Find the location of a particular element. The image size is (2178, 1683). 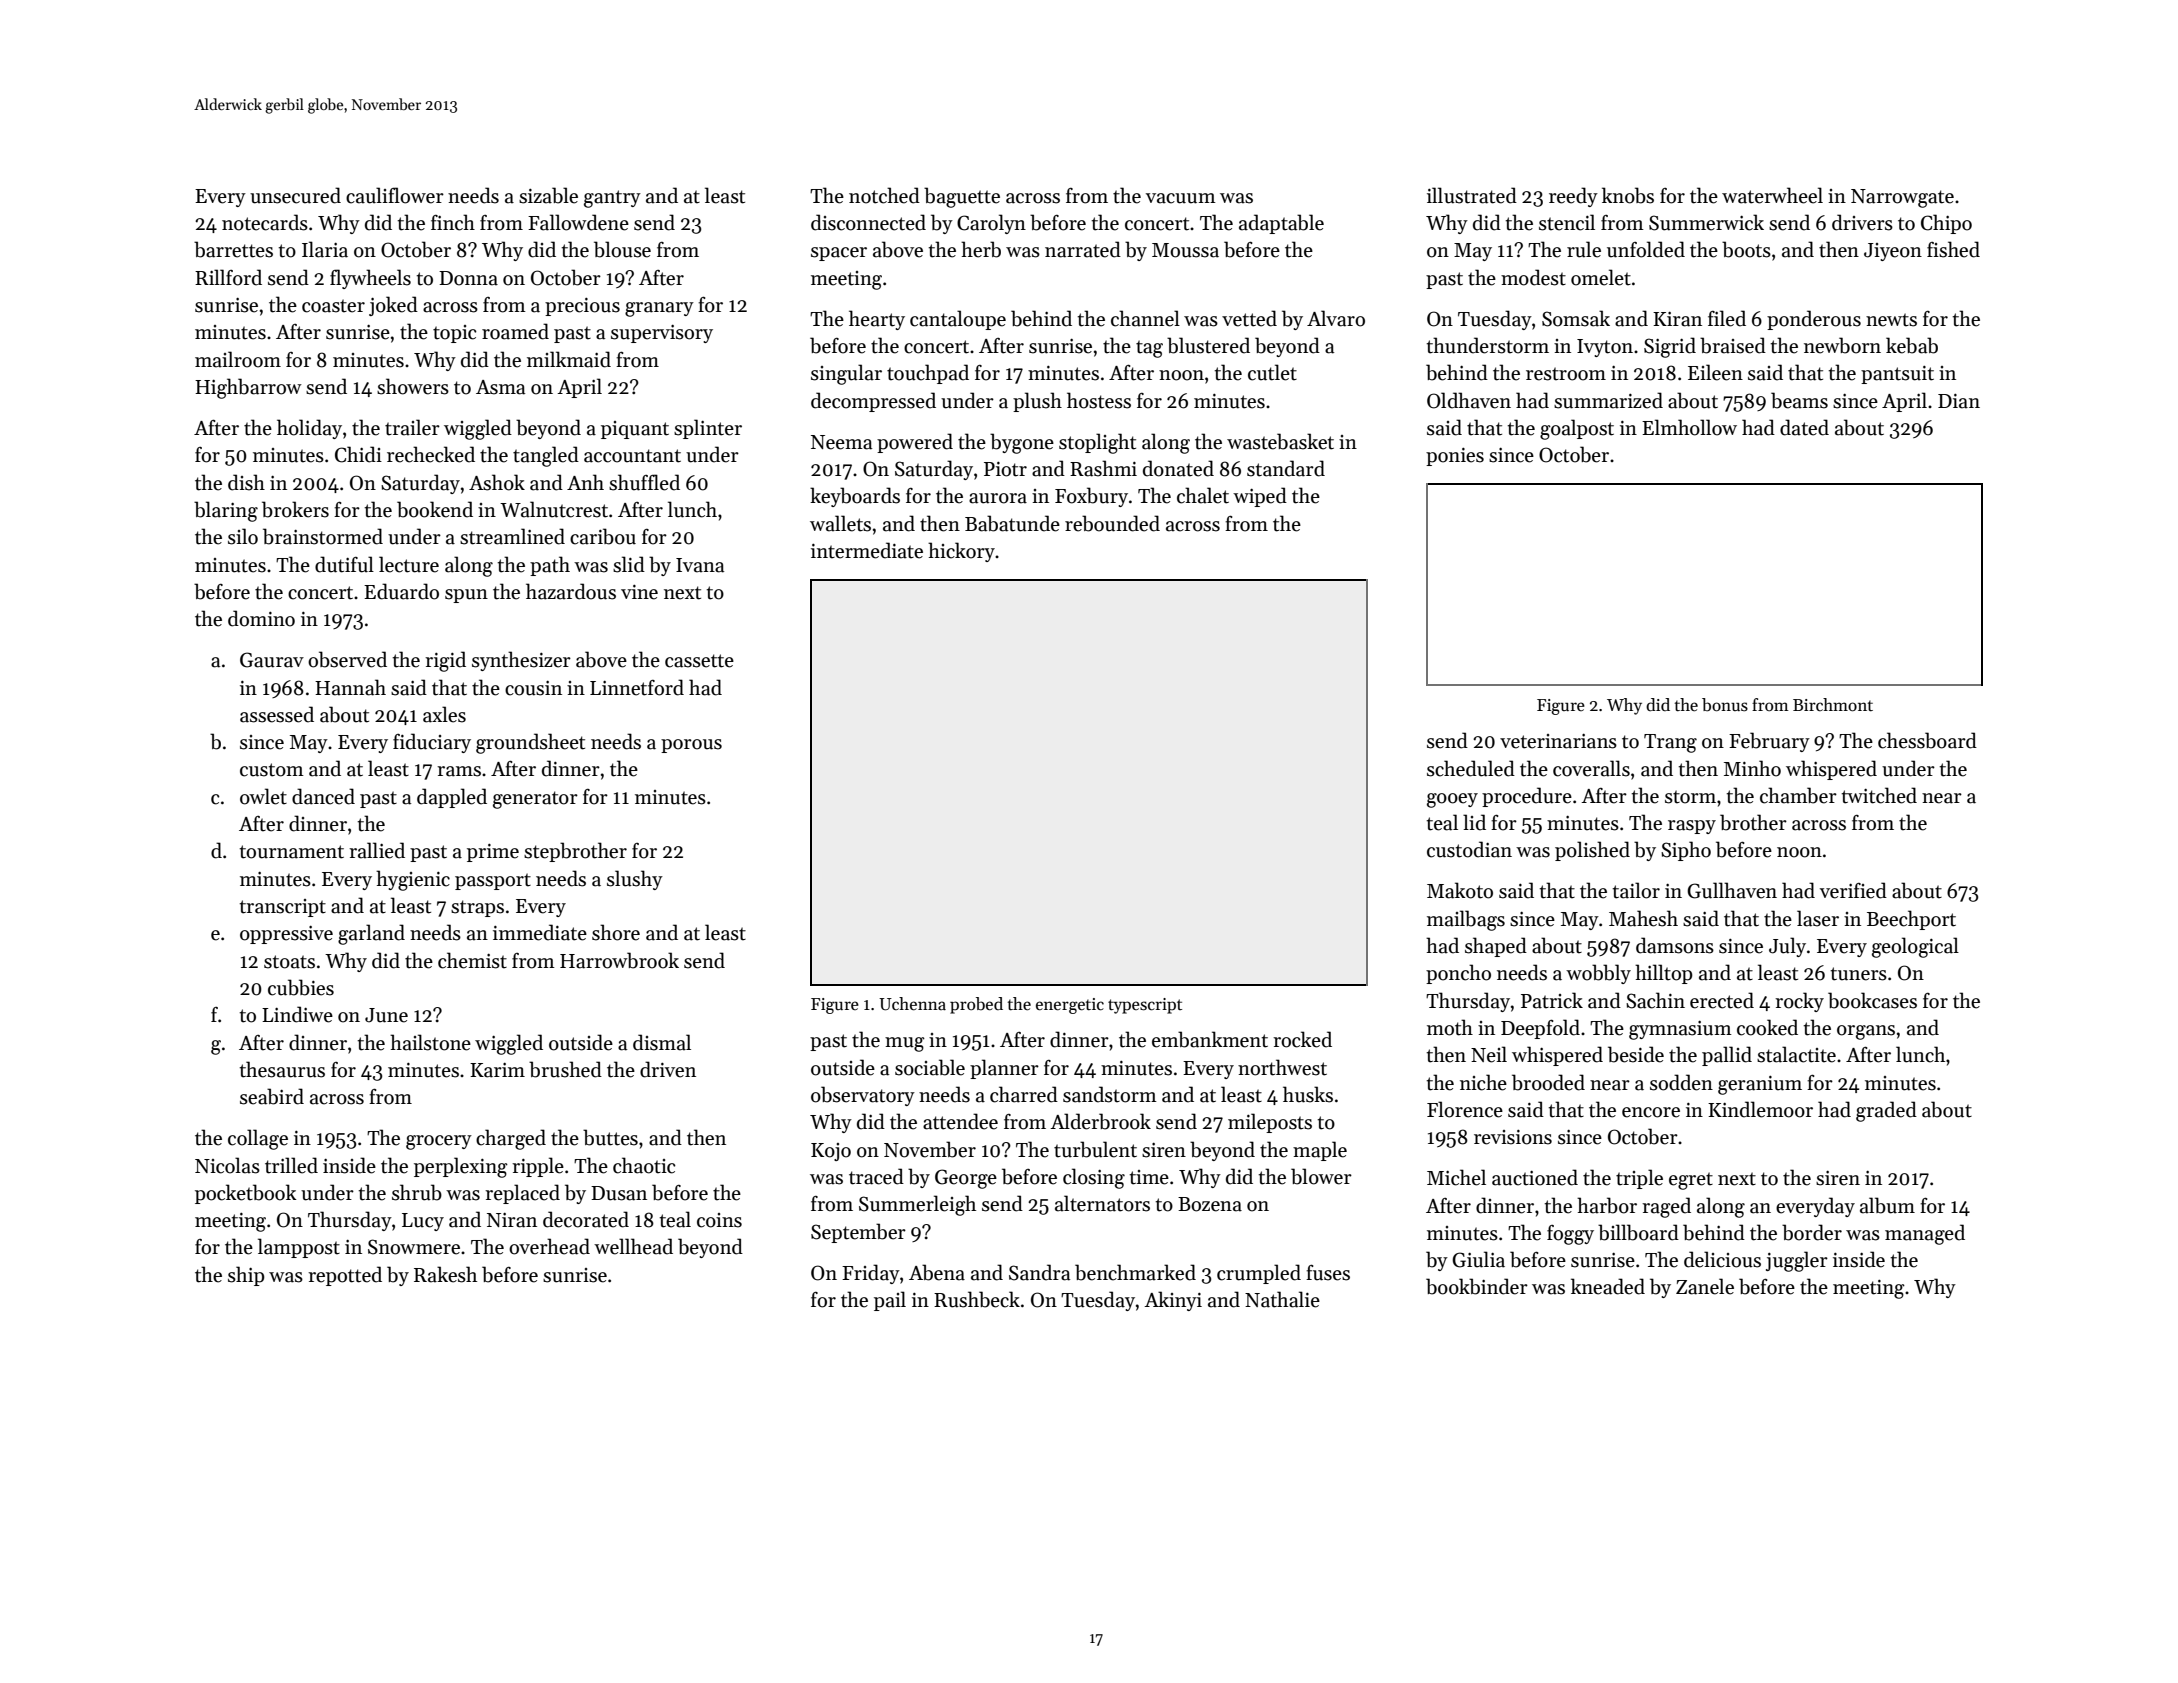

sociable is located at coordinates (930, 1067).
